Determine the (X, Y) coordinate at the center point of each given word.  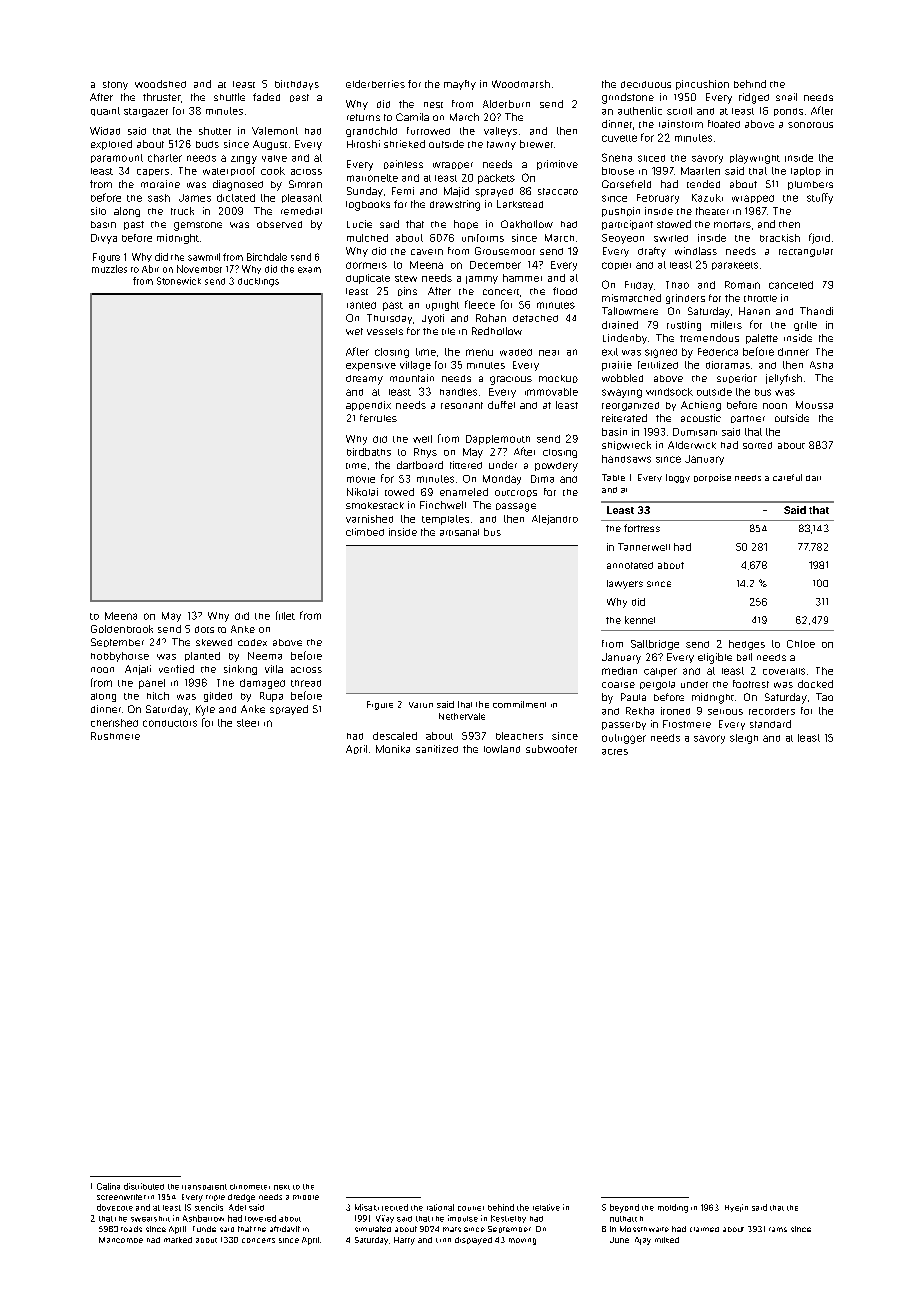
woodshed (160, 84)
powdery (556, 467)
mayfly (460, 85)
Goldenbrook (122, 629)
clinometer (250, 1187)
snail (786, 97)
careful (787, 477)
